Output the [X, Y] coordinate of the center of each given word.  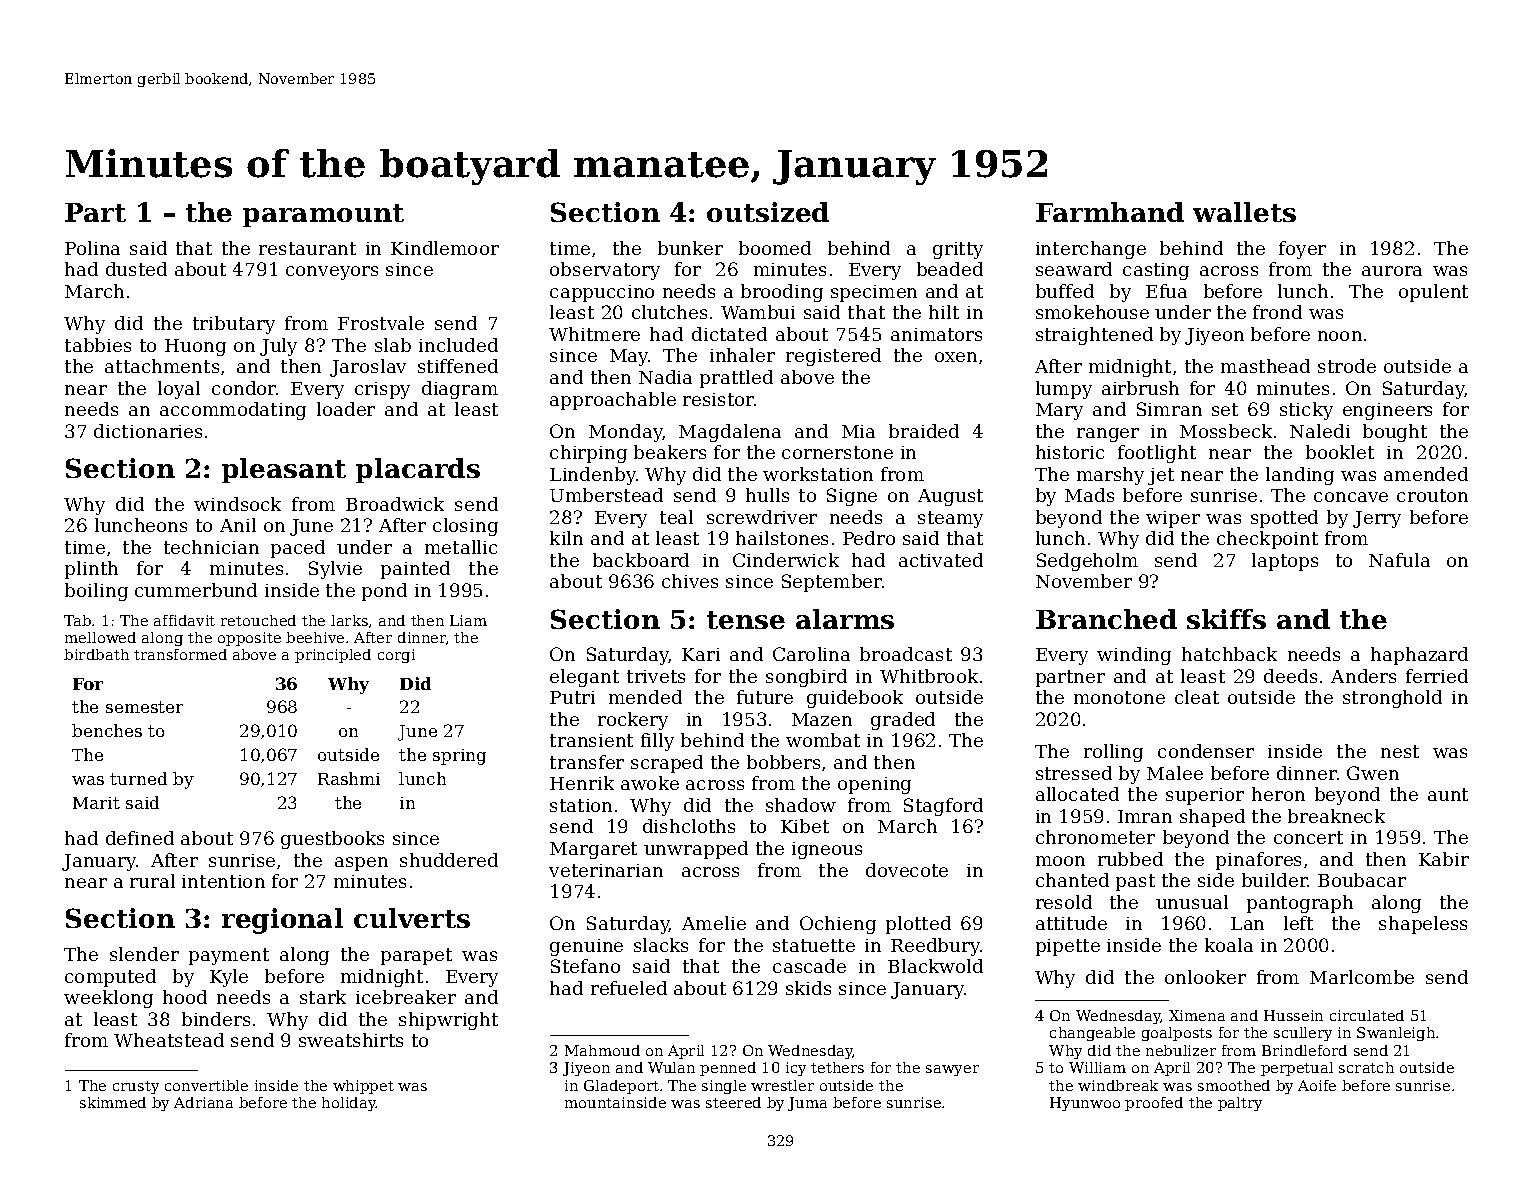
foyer [1302, 250]
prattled [736, 379]
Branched [1106, 619]
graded [903, 721]
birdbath [96, 654]
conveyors [332, 273]
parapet [416, 956]
